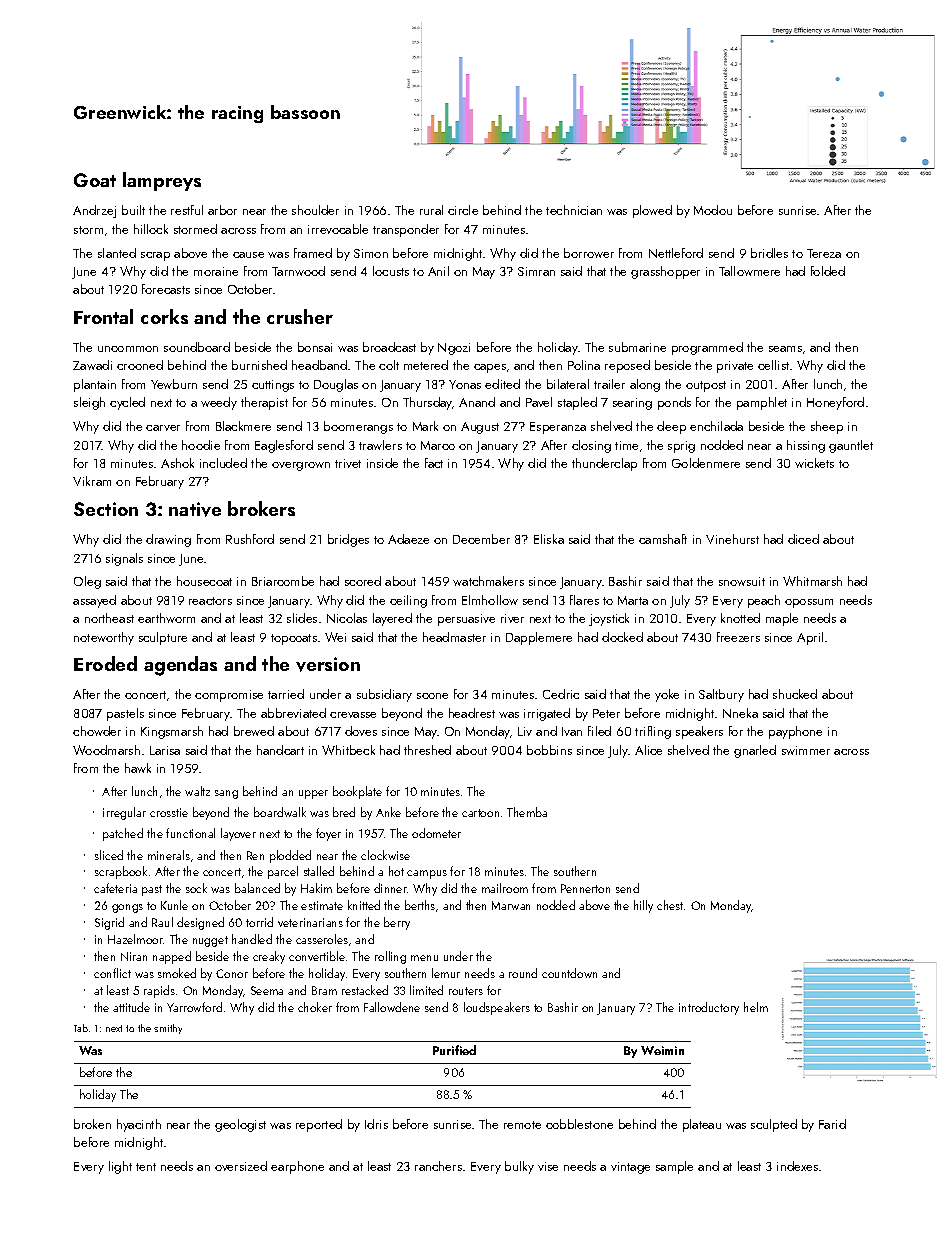 This page has width=952, height=1233. I want to click on seams, so click(785, 349).
